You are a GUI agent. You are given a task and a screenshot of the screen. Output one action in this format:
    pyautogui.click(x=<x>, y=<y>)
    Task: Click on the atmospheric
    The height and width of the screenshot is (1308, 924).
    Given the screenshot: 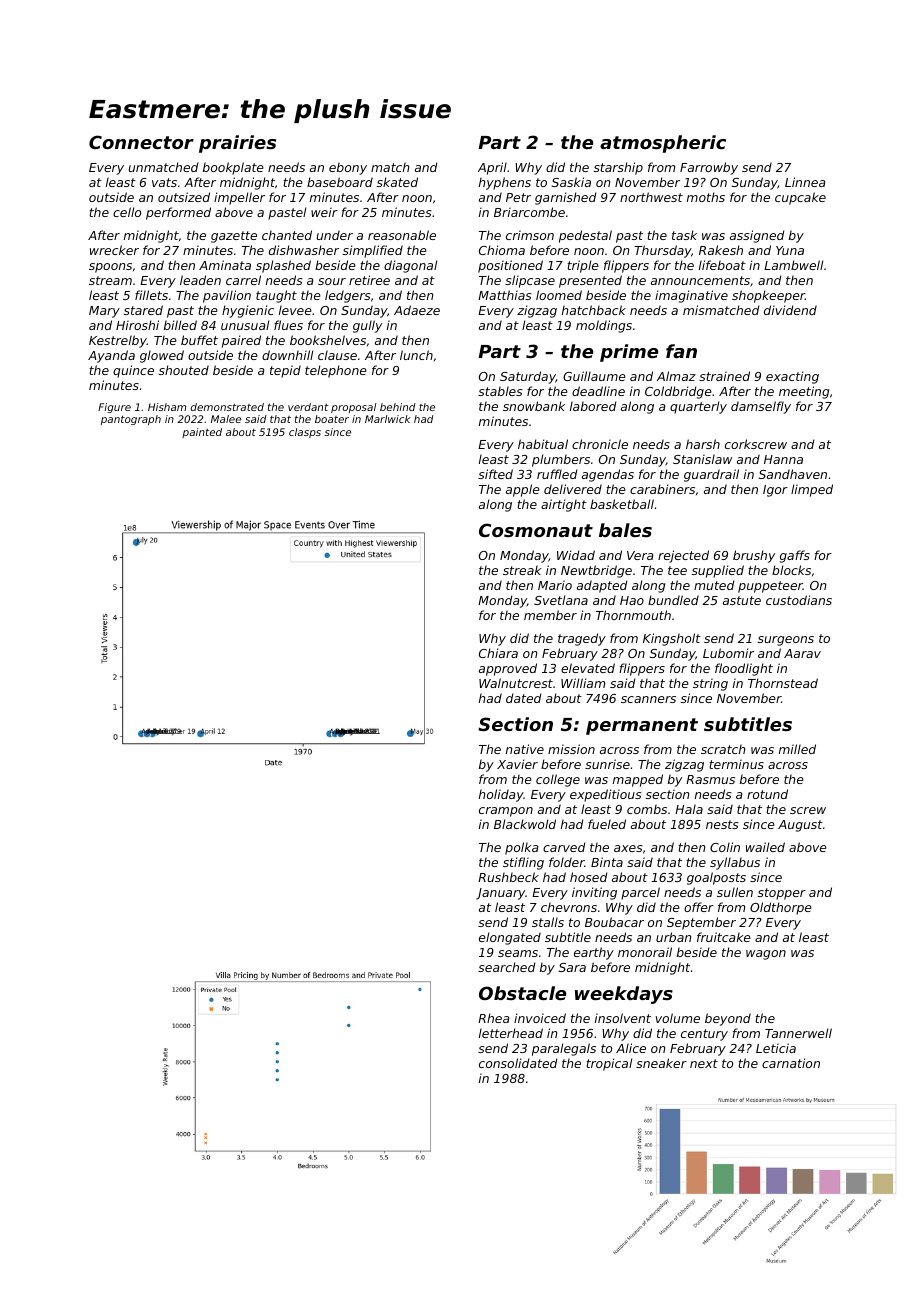 What is the action you would take?
    pyautogui.click(x=663, y=144)
